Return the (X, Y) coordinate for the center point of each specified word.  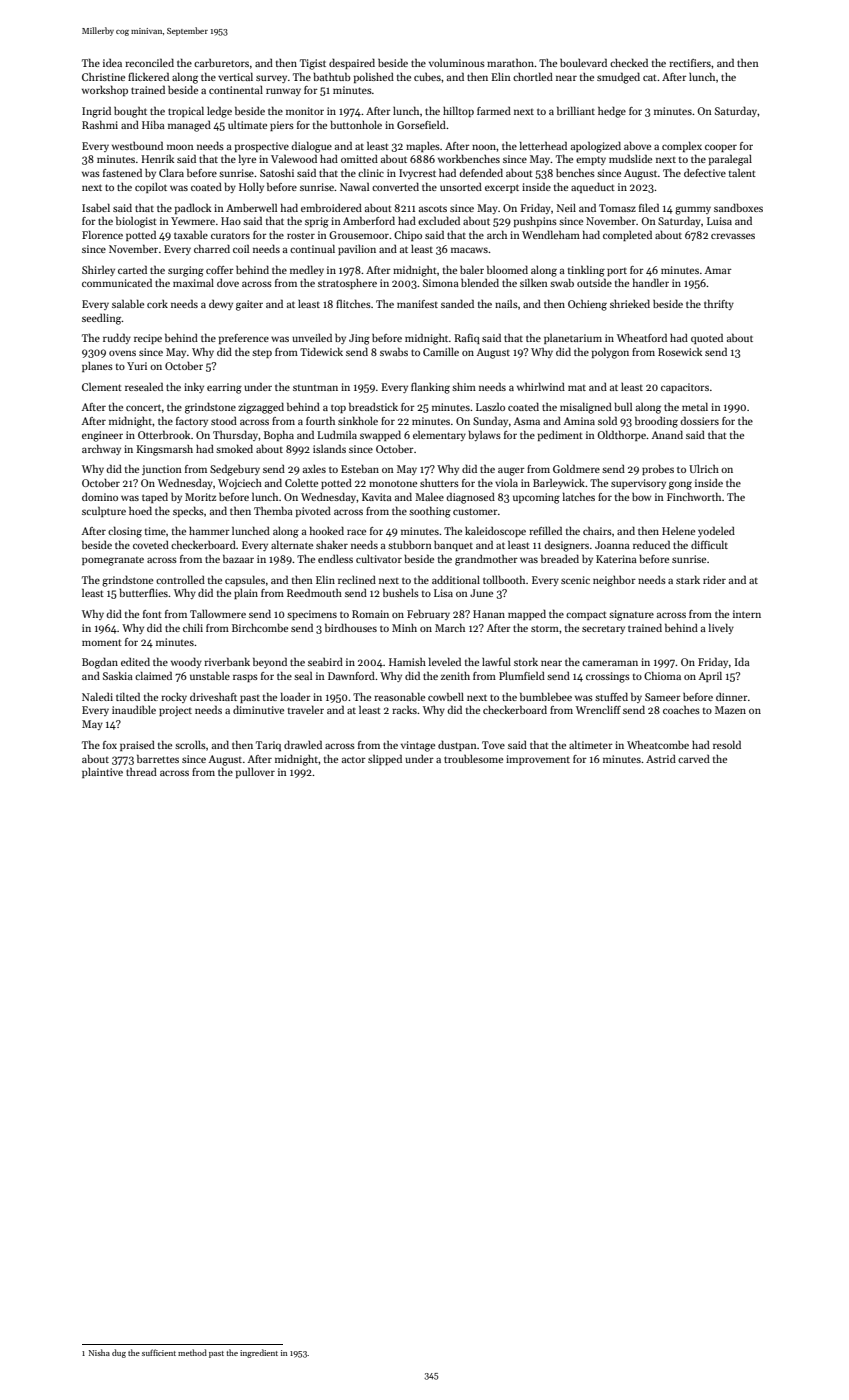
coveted (151, 544)
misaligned (586, 408)
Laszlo (490, 406)
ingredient (259, 1353)
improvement (538, 760)
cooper (721, 148)
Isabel (96, 207)
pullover (255, 772)
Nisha (99, 1352)
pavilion (357, 250)
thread (141, 771)
